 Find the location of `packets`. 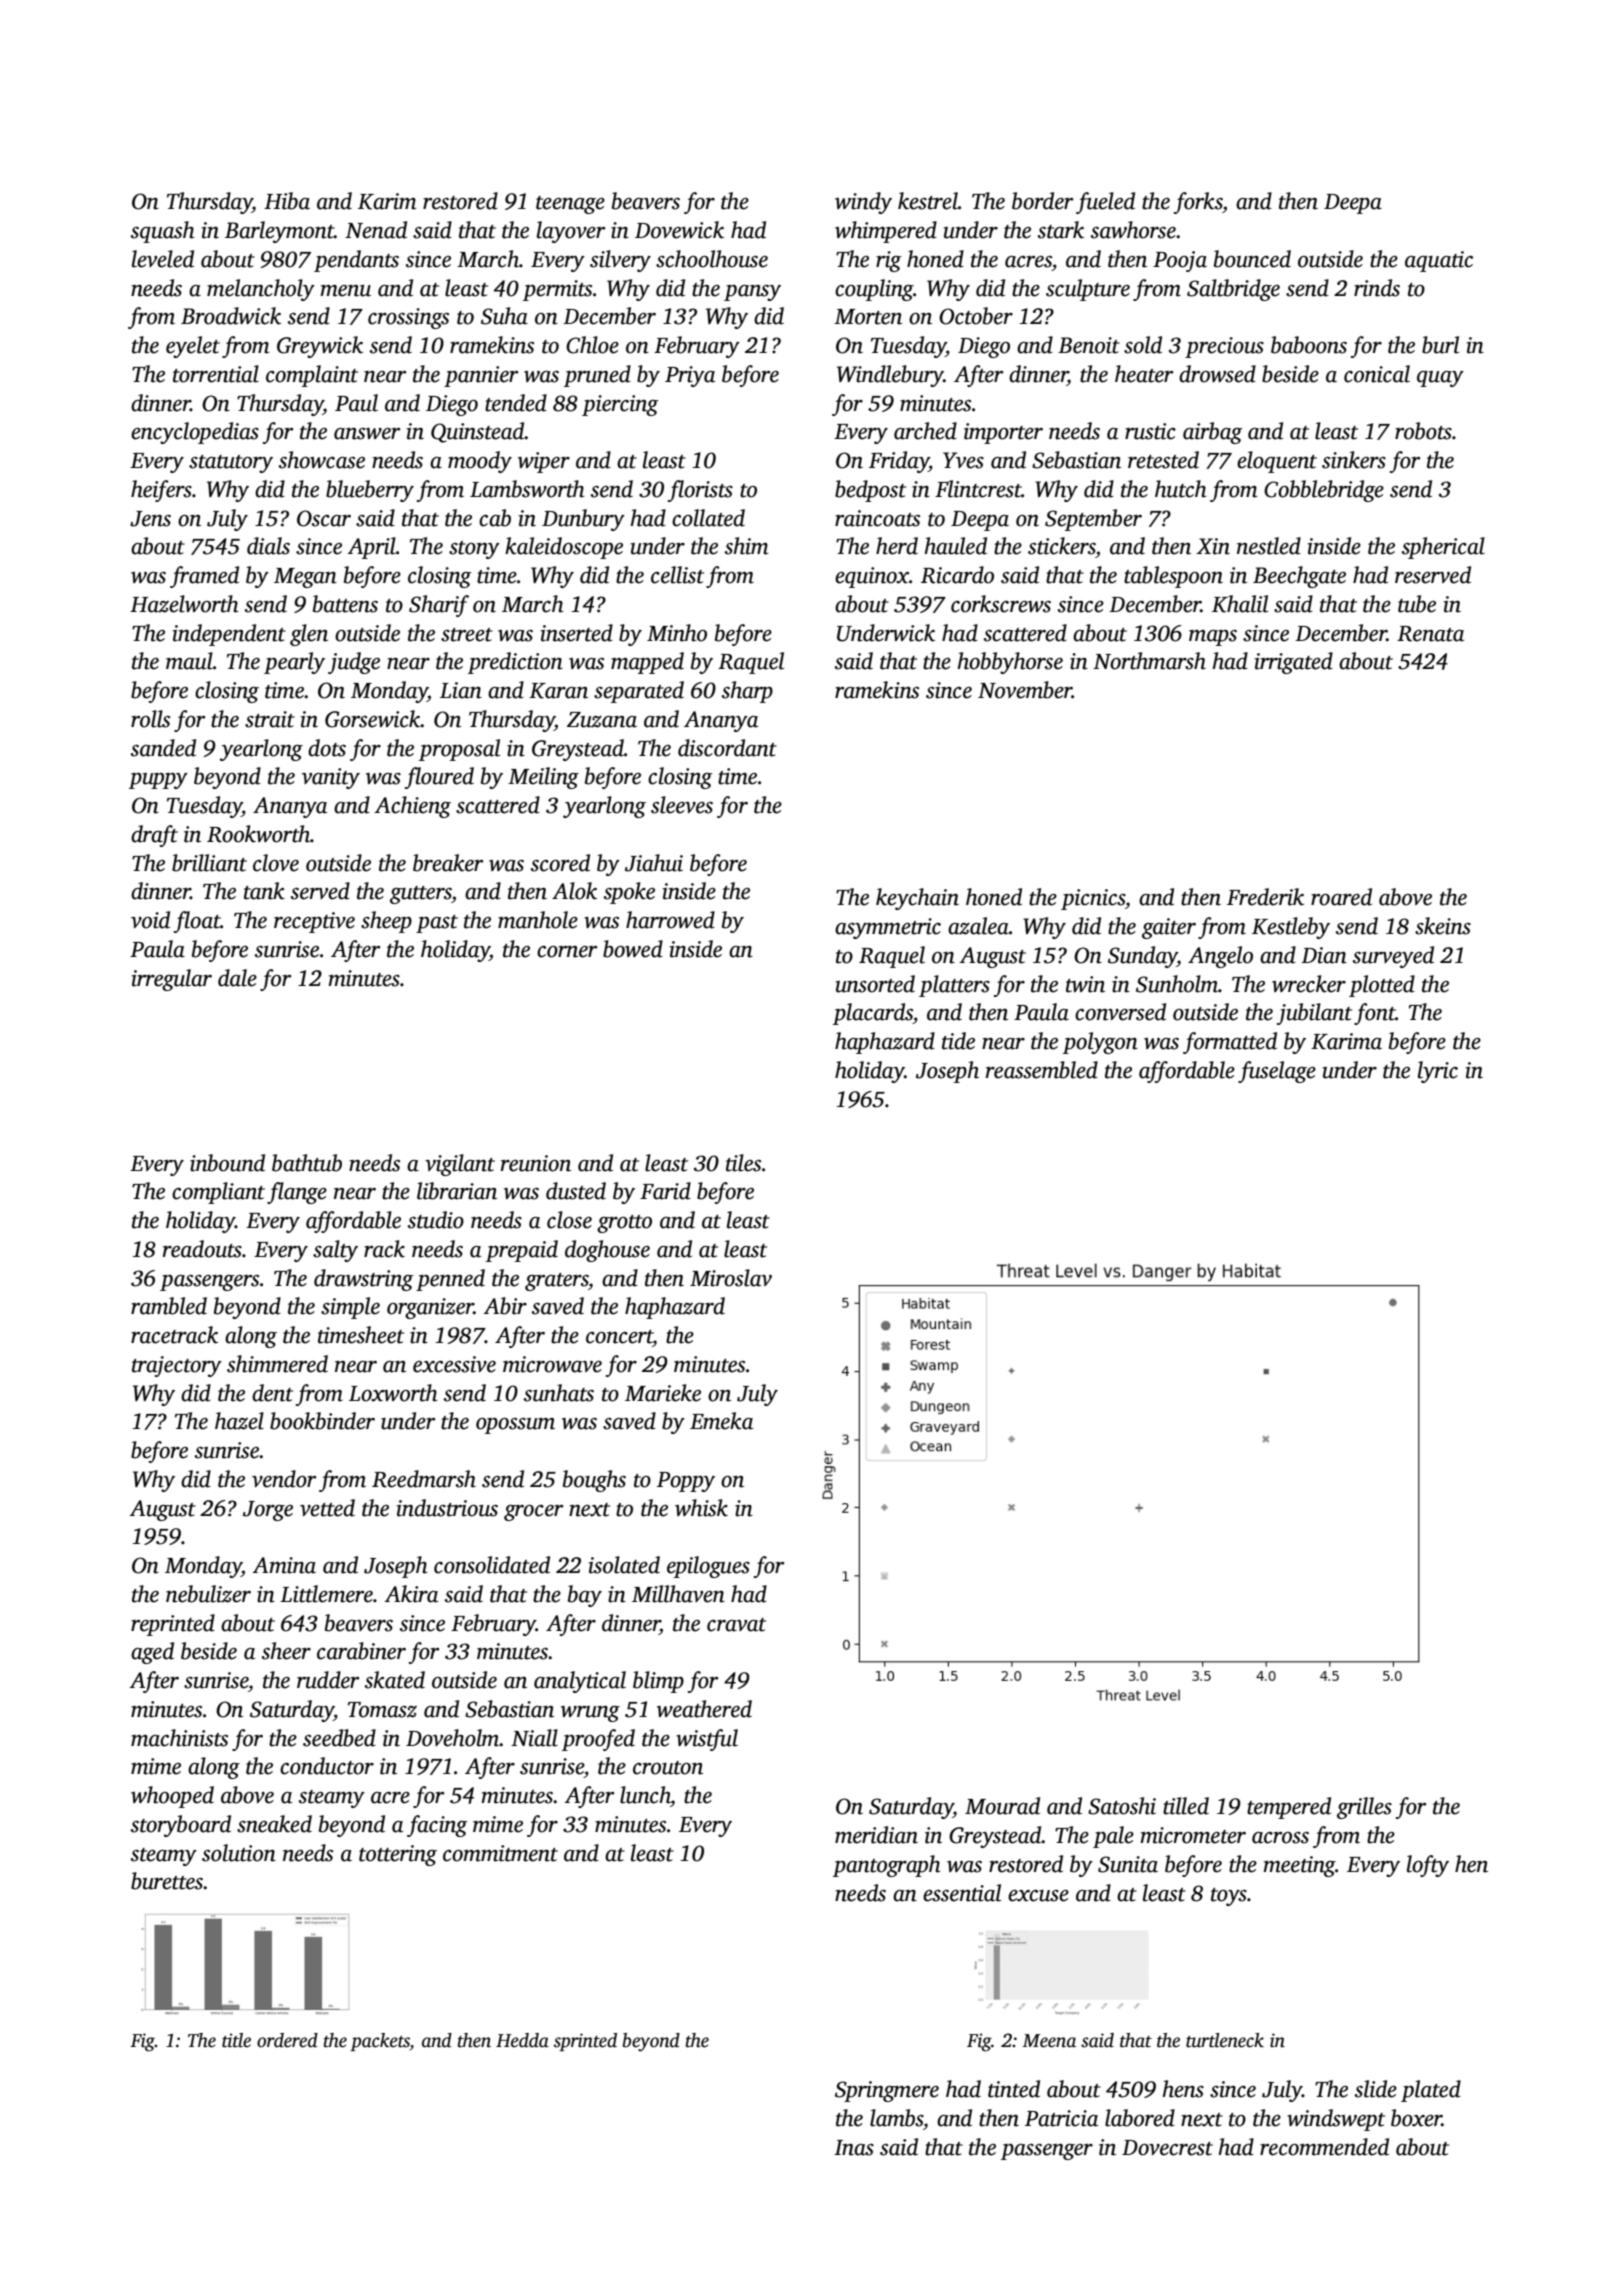

packets is located at coordinates (380, 2042).
